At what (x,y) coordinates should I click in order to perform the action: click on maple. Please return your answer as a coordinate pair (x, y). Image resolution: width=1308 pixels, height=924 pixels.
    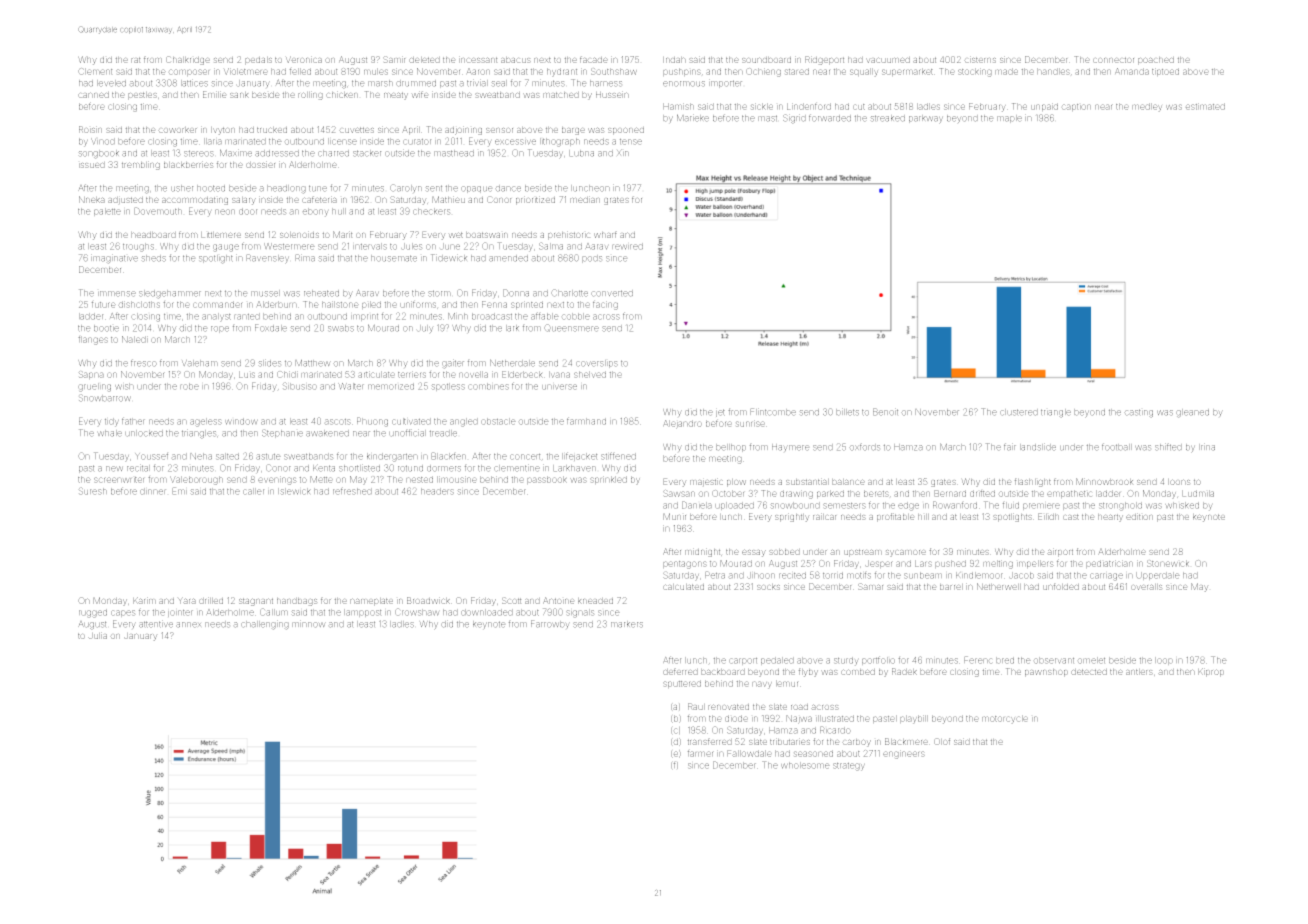
    Looking at the image, I should click on (1009, 119).
